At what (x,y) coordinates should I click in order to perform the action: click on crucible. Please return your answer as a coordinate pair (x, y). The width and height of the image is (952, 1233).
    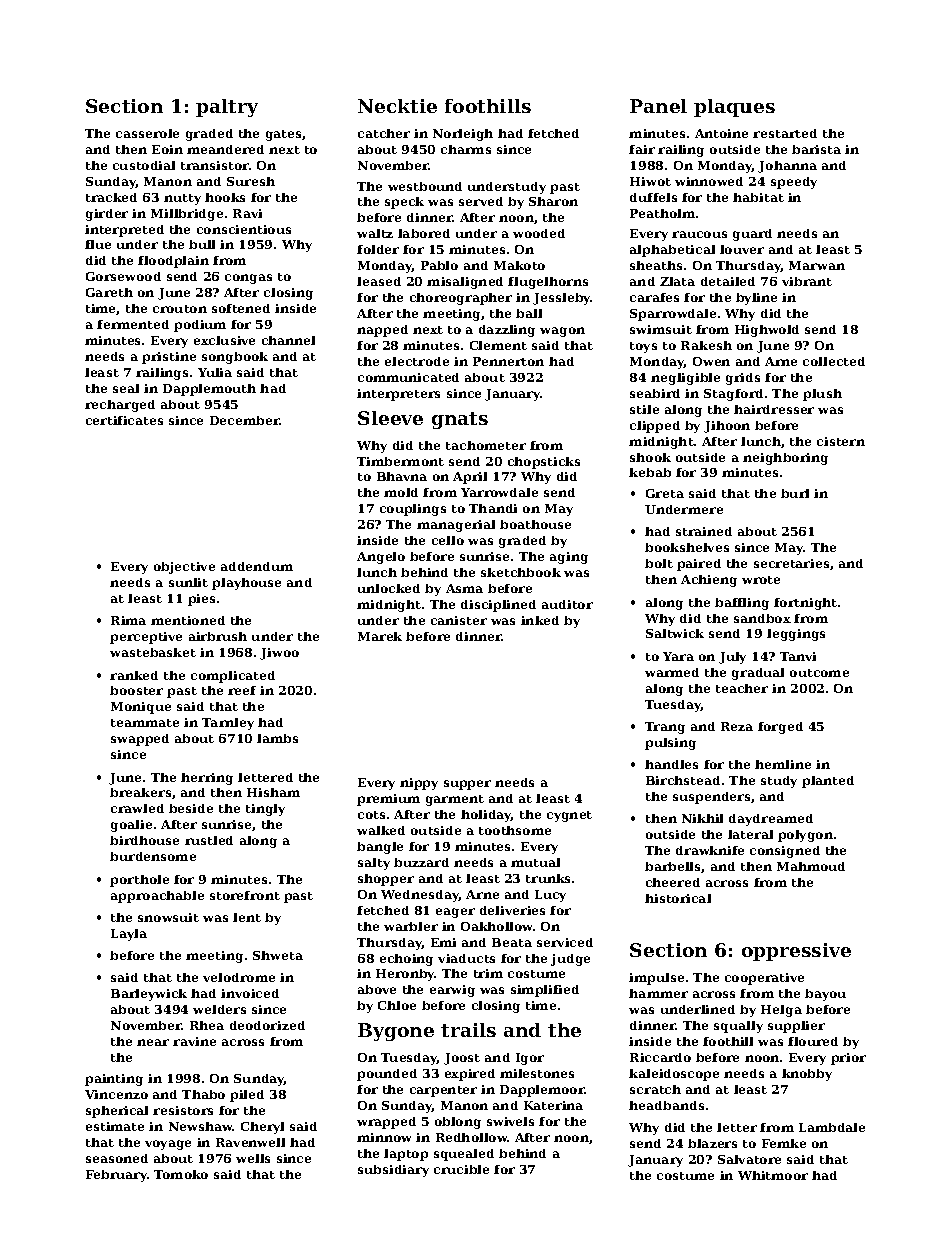
    Looking at the image, I should click on (461, 1169).
